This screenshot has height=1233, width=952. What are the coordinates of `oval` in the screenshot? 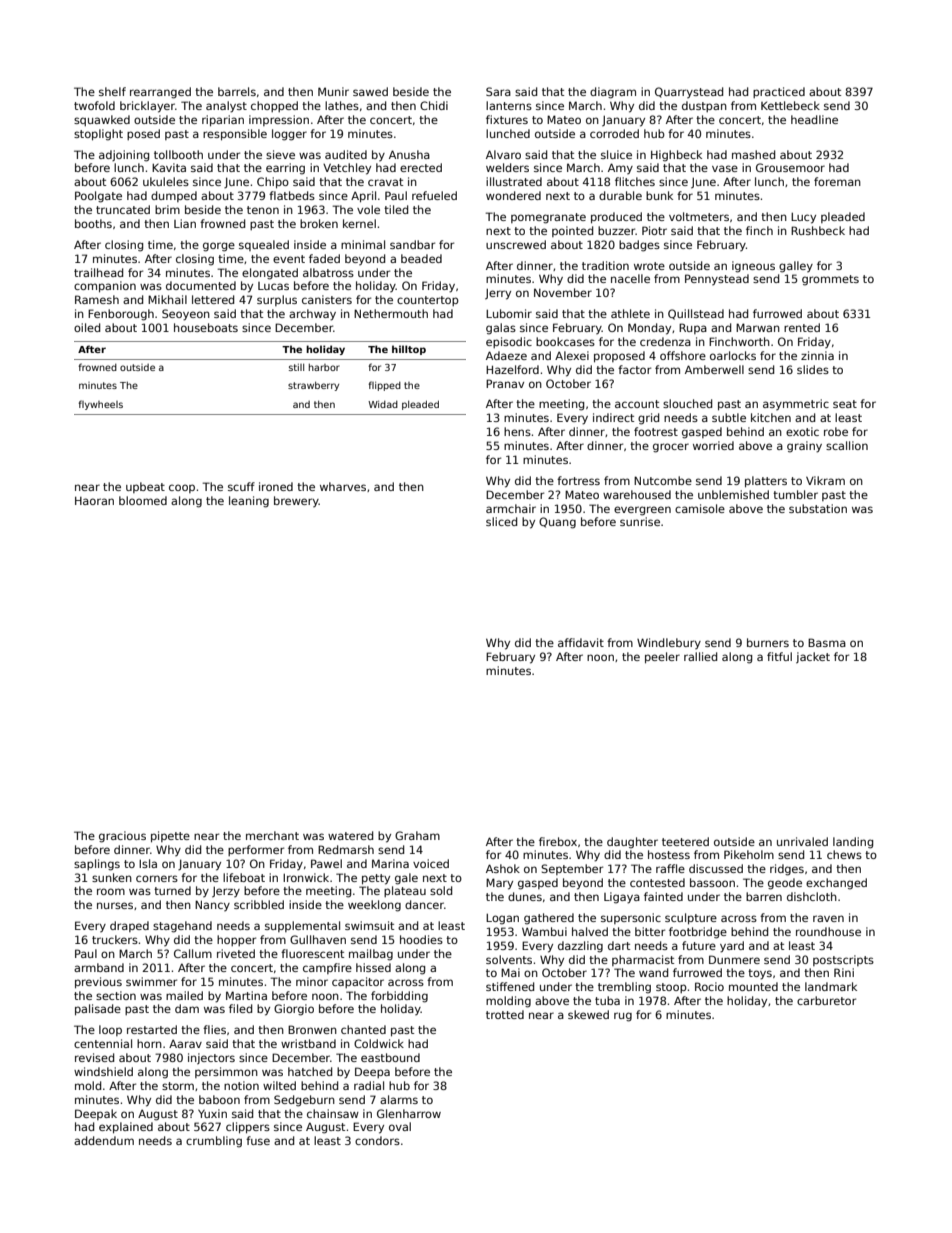 It's located at (400, 1126).
